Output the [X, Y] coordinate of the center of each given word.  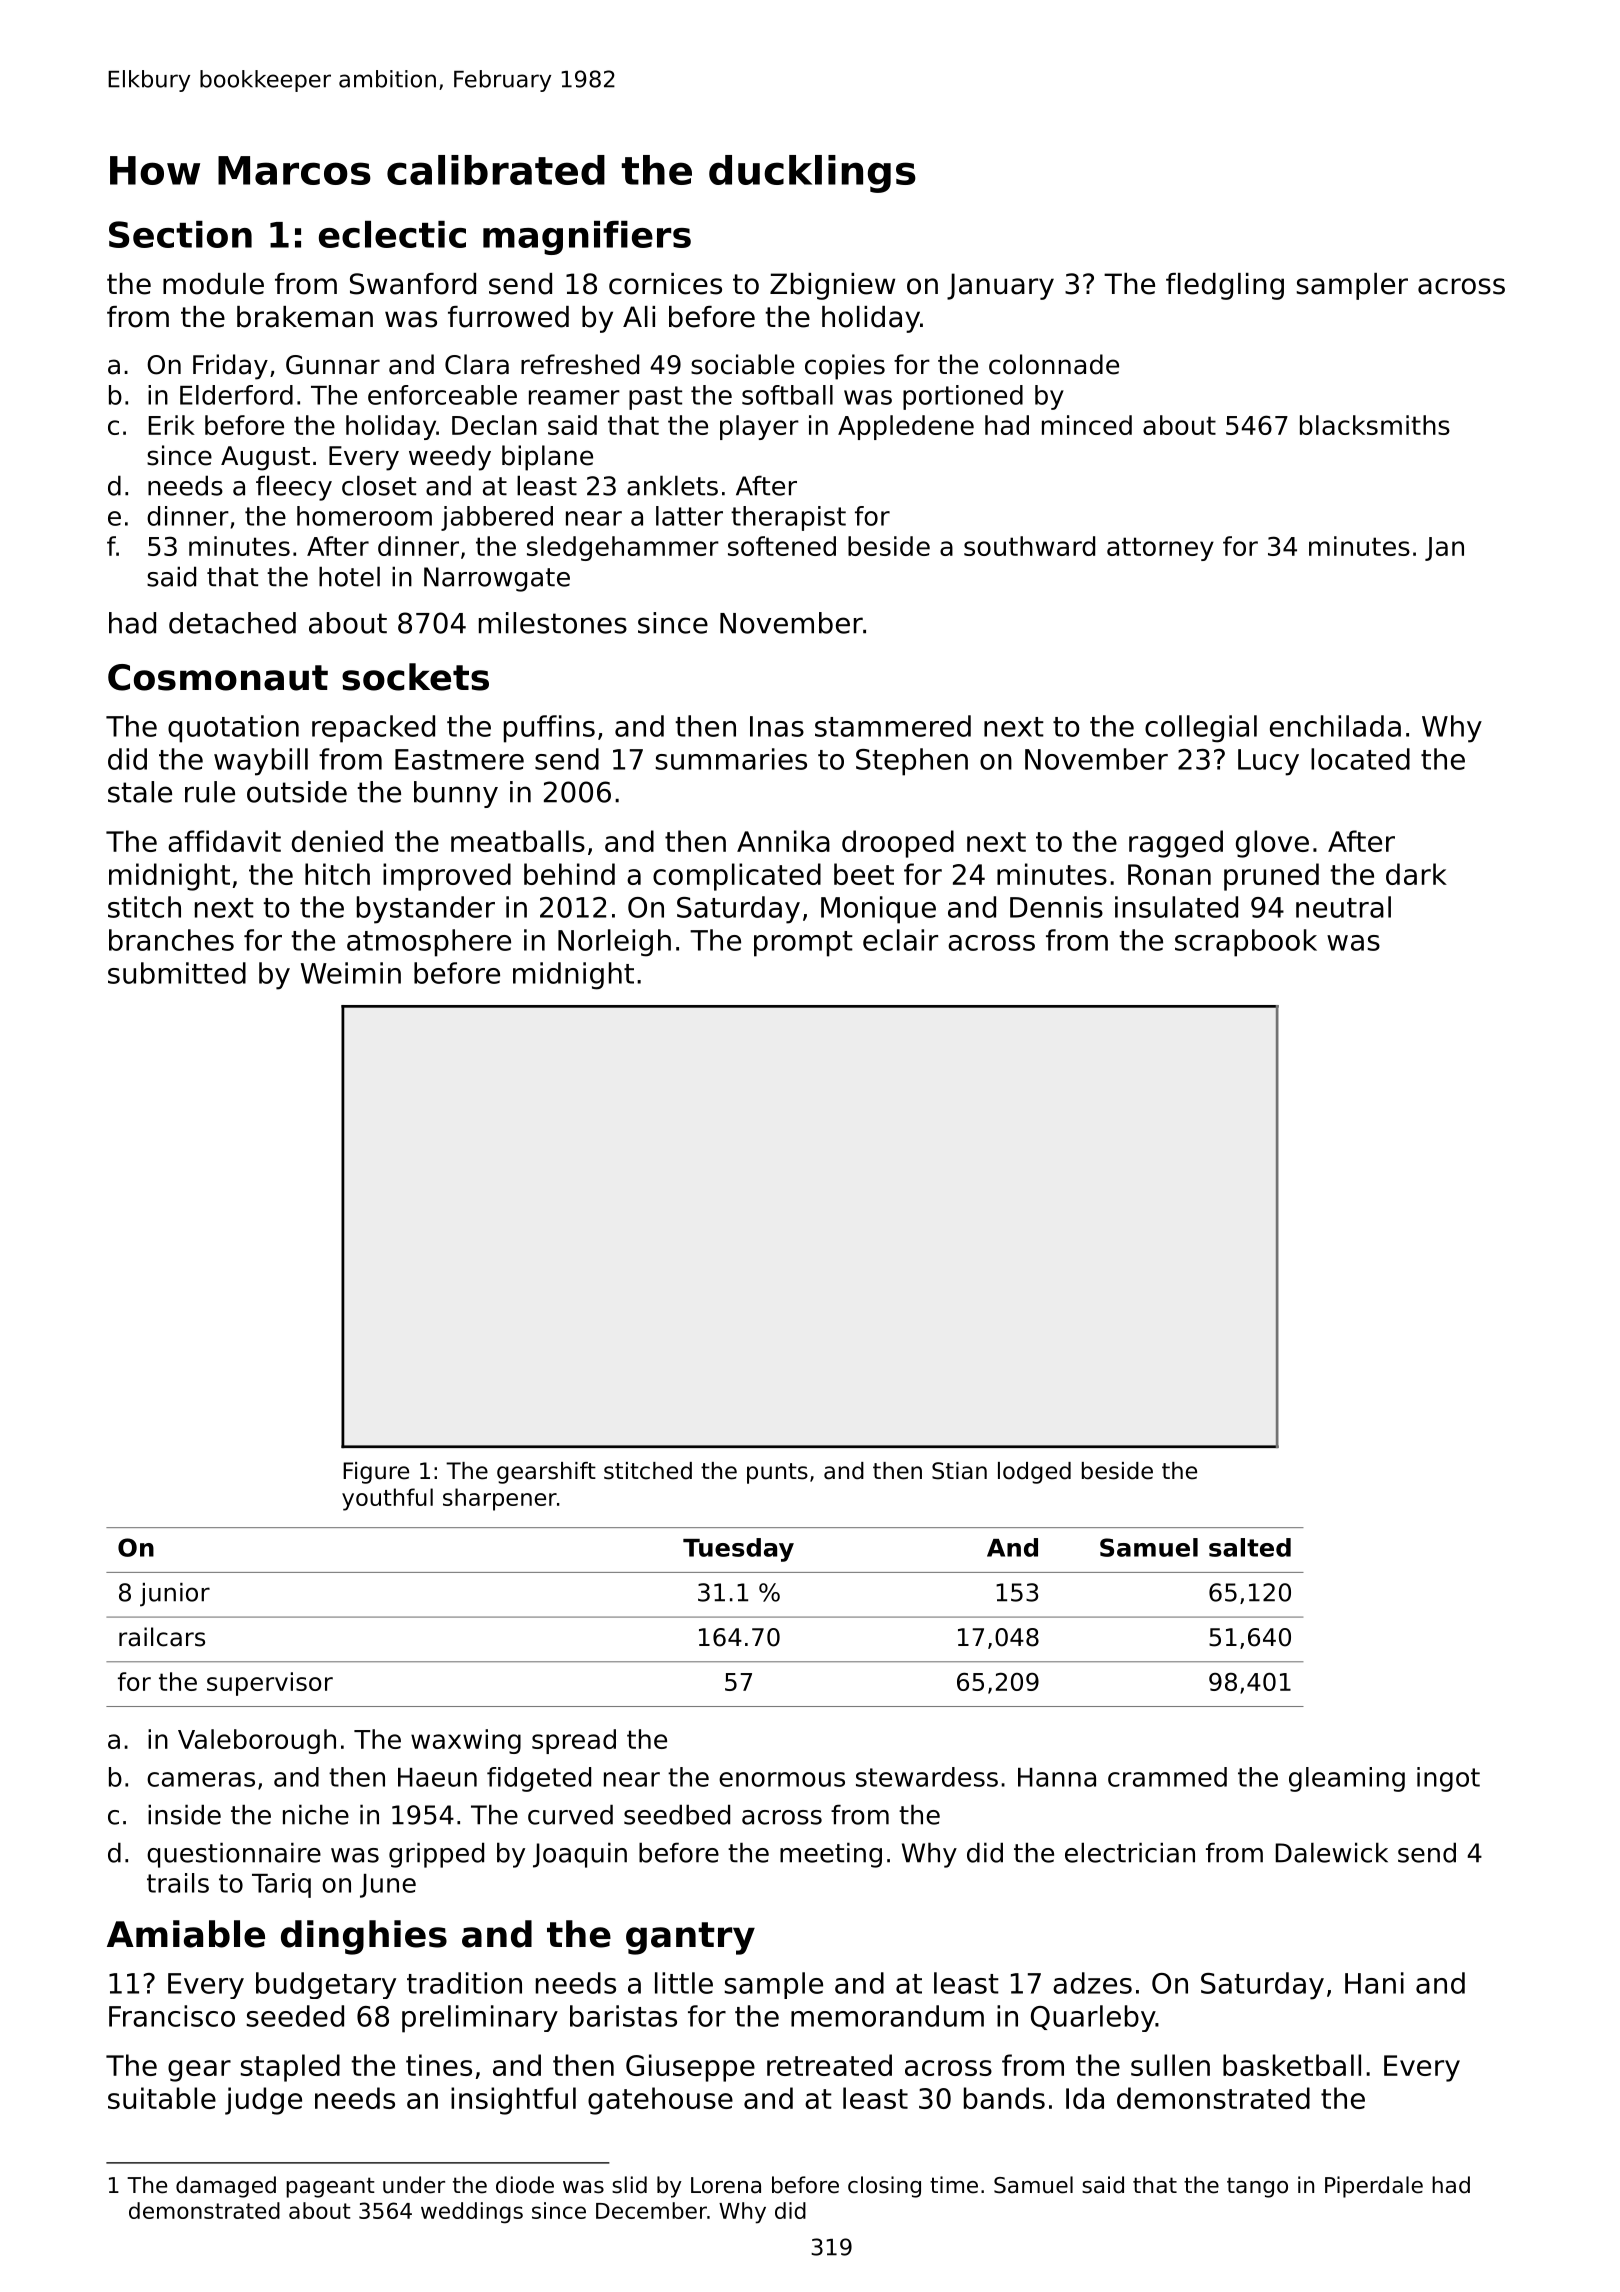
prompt [803, 944]
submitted [177, 973]
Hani [1374, 1983]
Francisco [172, 2016]
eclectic [392, 234]
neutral [1343, 907]
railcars [162, 1637]
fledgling [1225, 286]
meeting [831, 1855]
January [1000, 286]
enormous [782, 1779]
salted [1250, 1547]
